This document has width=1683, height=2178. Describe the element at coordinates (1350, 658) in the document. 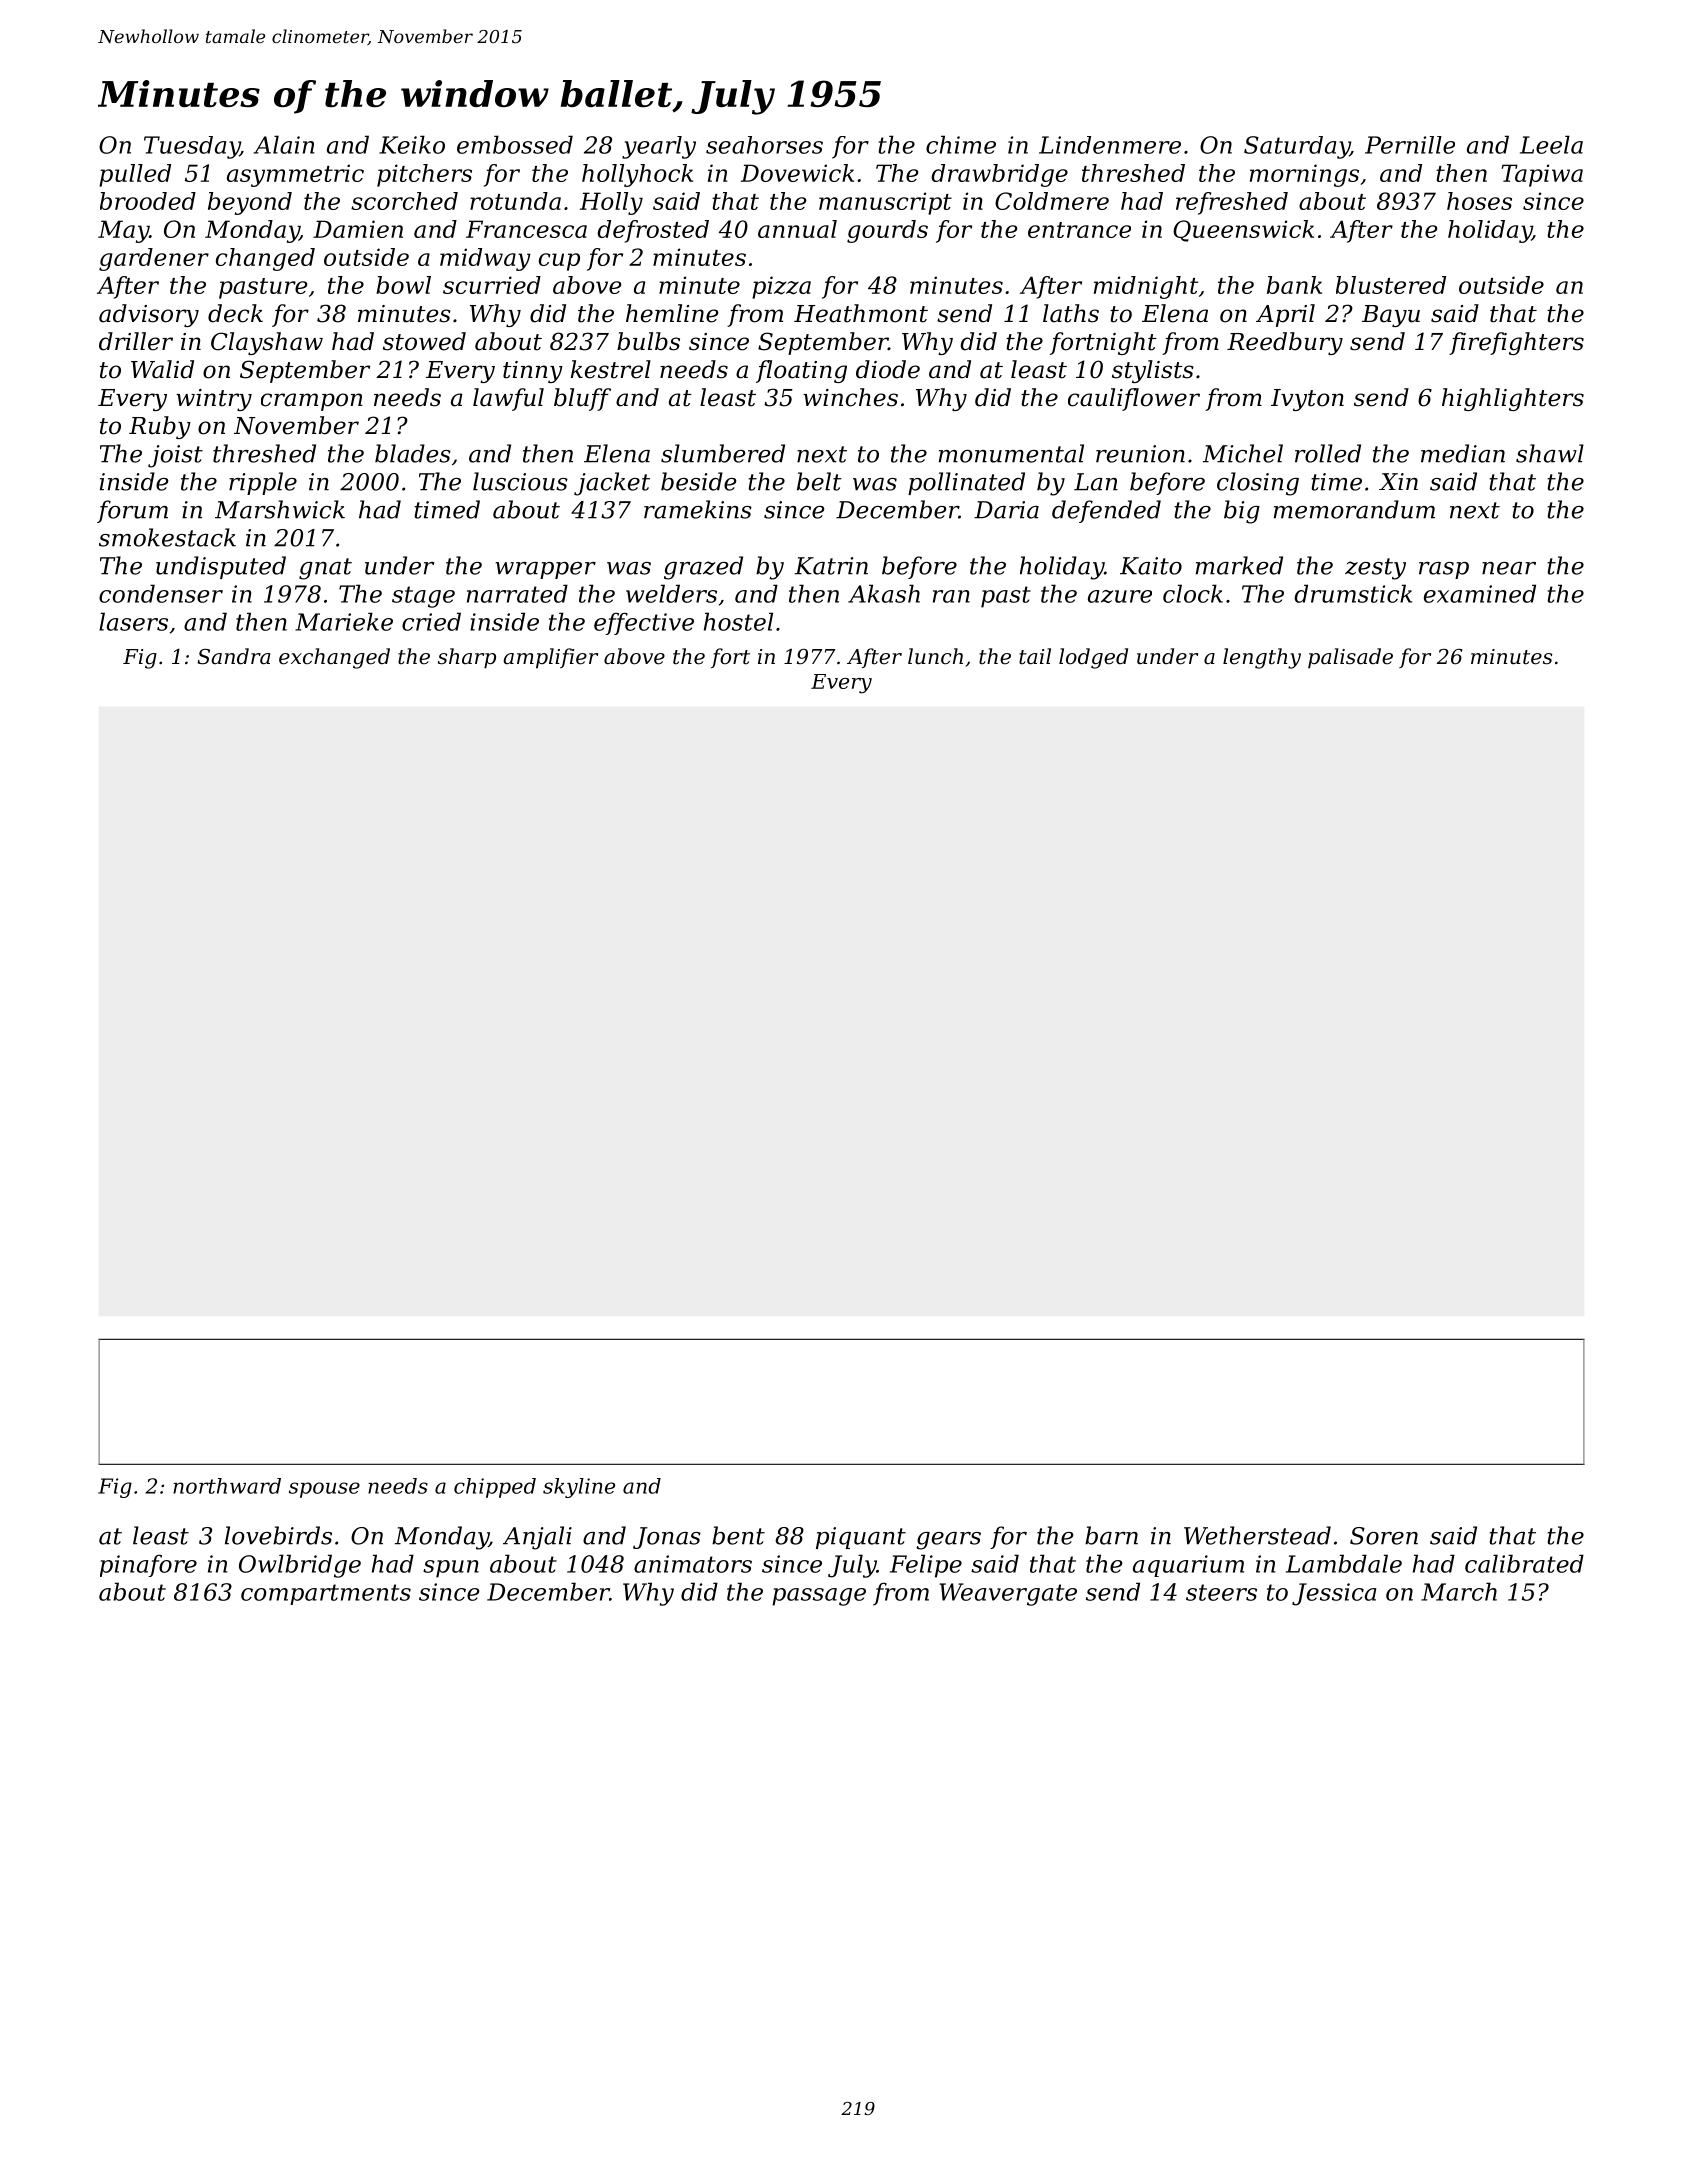

I see `palisade` at that location.
